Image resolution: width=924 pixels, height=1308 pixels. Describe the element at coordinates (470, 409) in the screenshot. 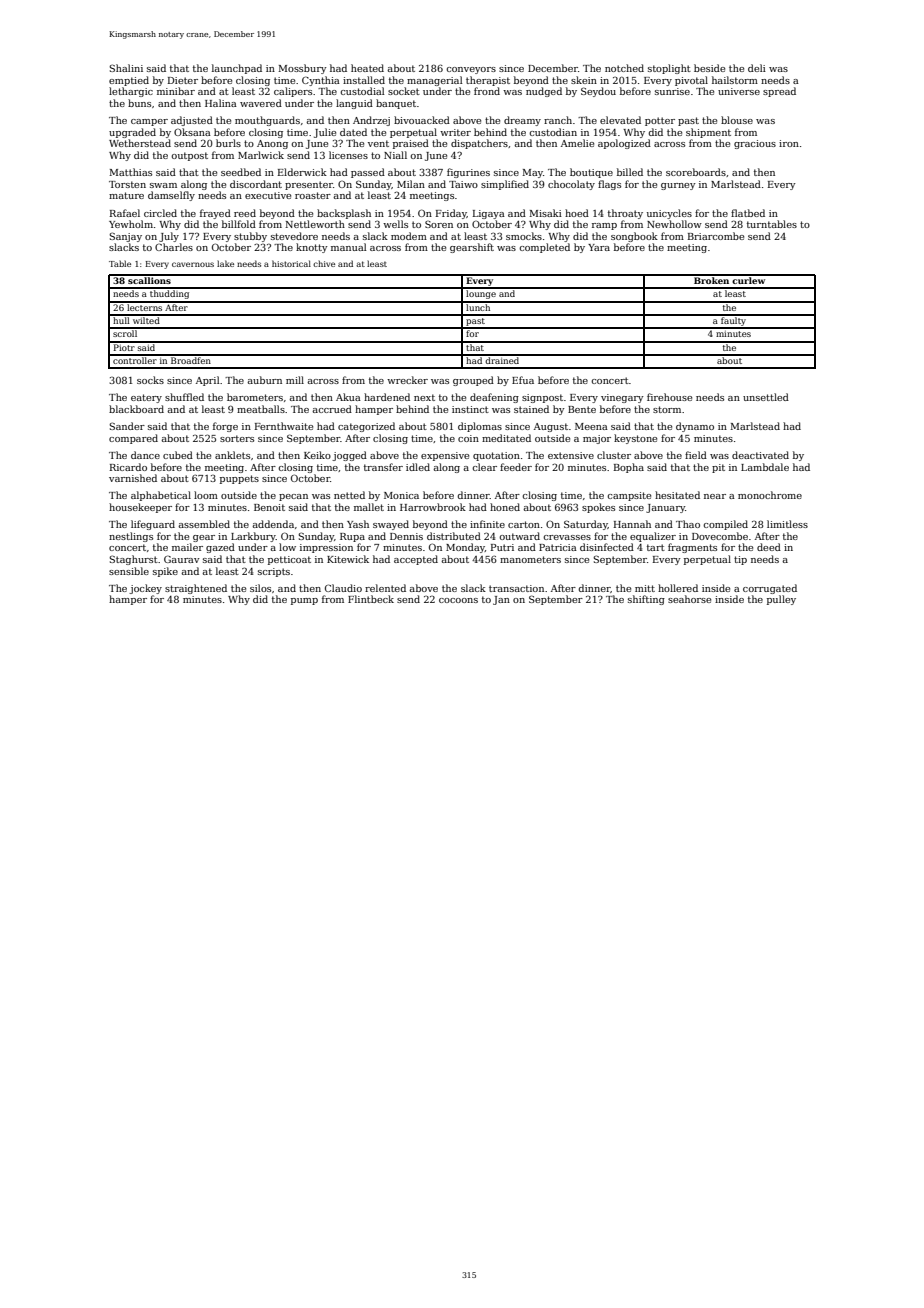

I see `instinct` at that location.
